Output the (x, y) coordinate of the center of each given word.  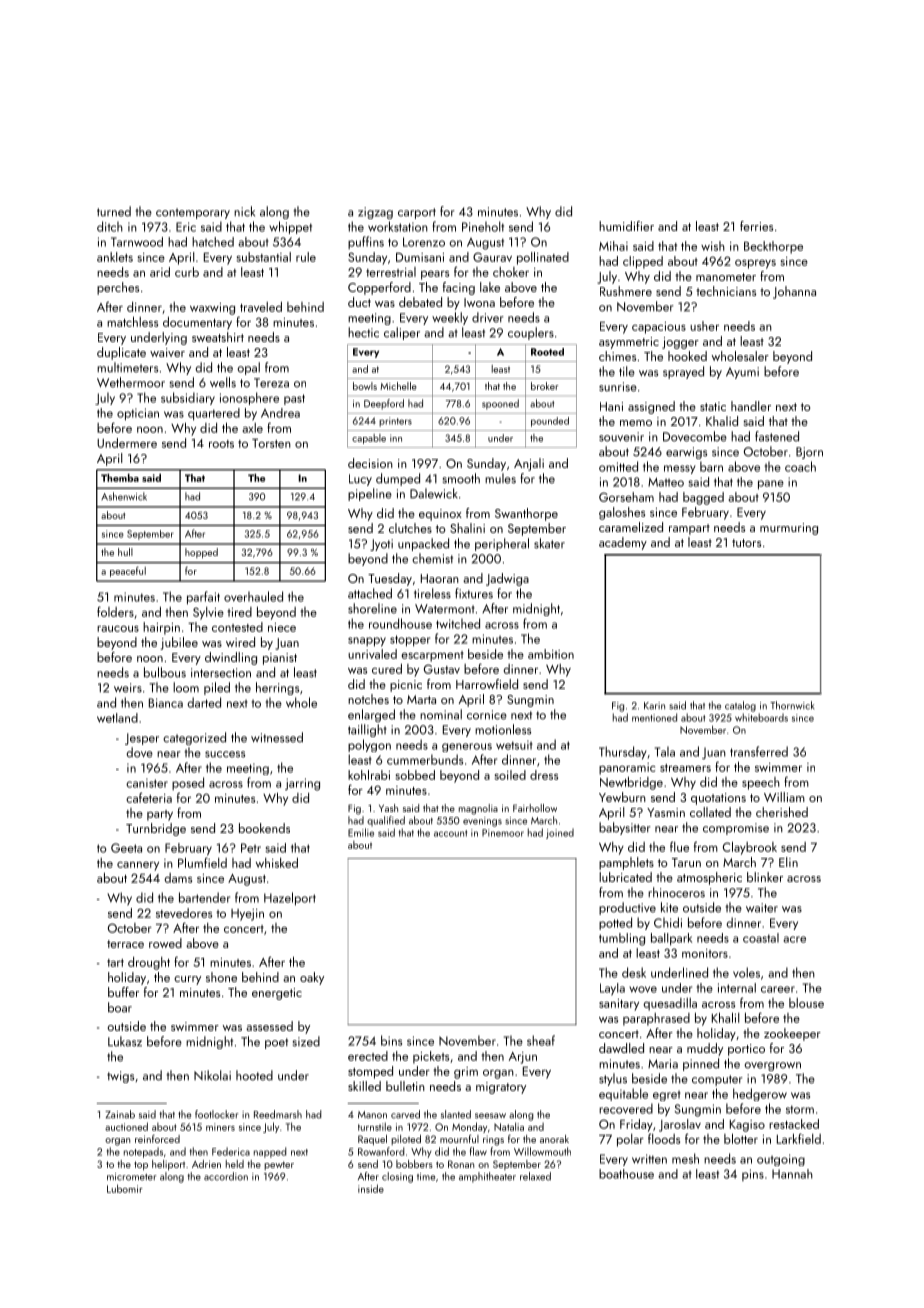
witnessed (277, 737)
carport (417, 213)
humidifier (626, 226)
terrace (125, 944)
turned (114, 211)
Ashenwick (124, 496)
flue (679, 846)
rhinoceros (676, 892)
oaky (312, 978)
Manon (372, 1115)
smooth (461, 478)
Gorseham (626, 497)
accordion (226, 1176)
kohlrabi (369, 775)
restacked (794, 1124)
